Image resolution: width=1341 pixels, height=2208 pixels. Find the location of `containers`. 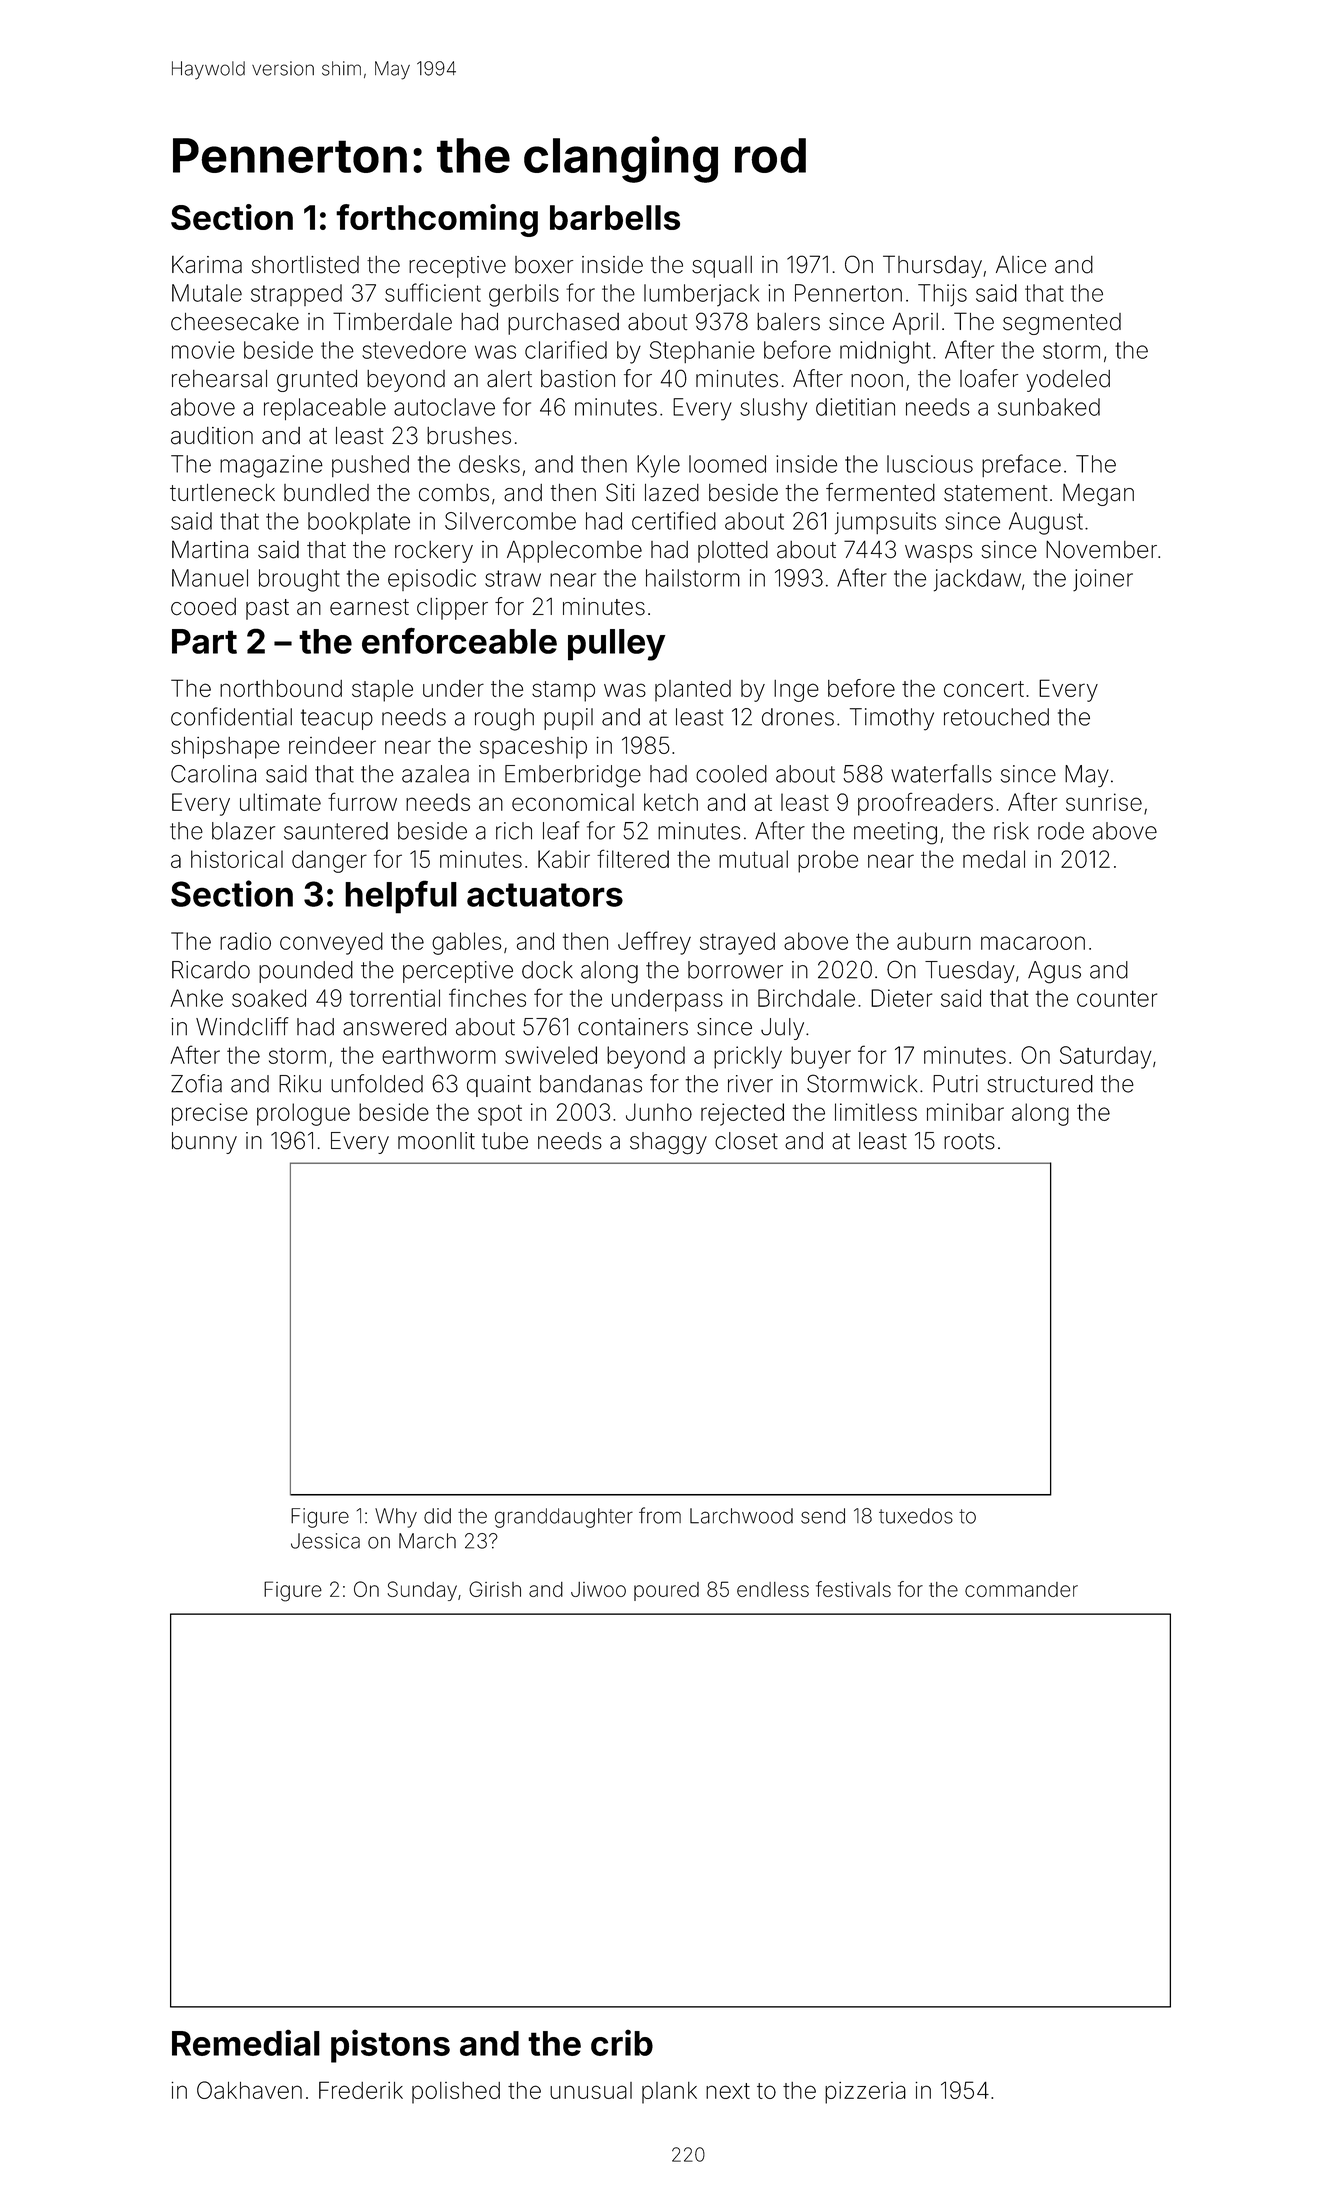

containers is located at coordinates (633, 1027).
